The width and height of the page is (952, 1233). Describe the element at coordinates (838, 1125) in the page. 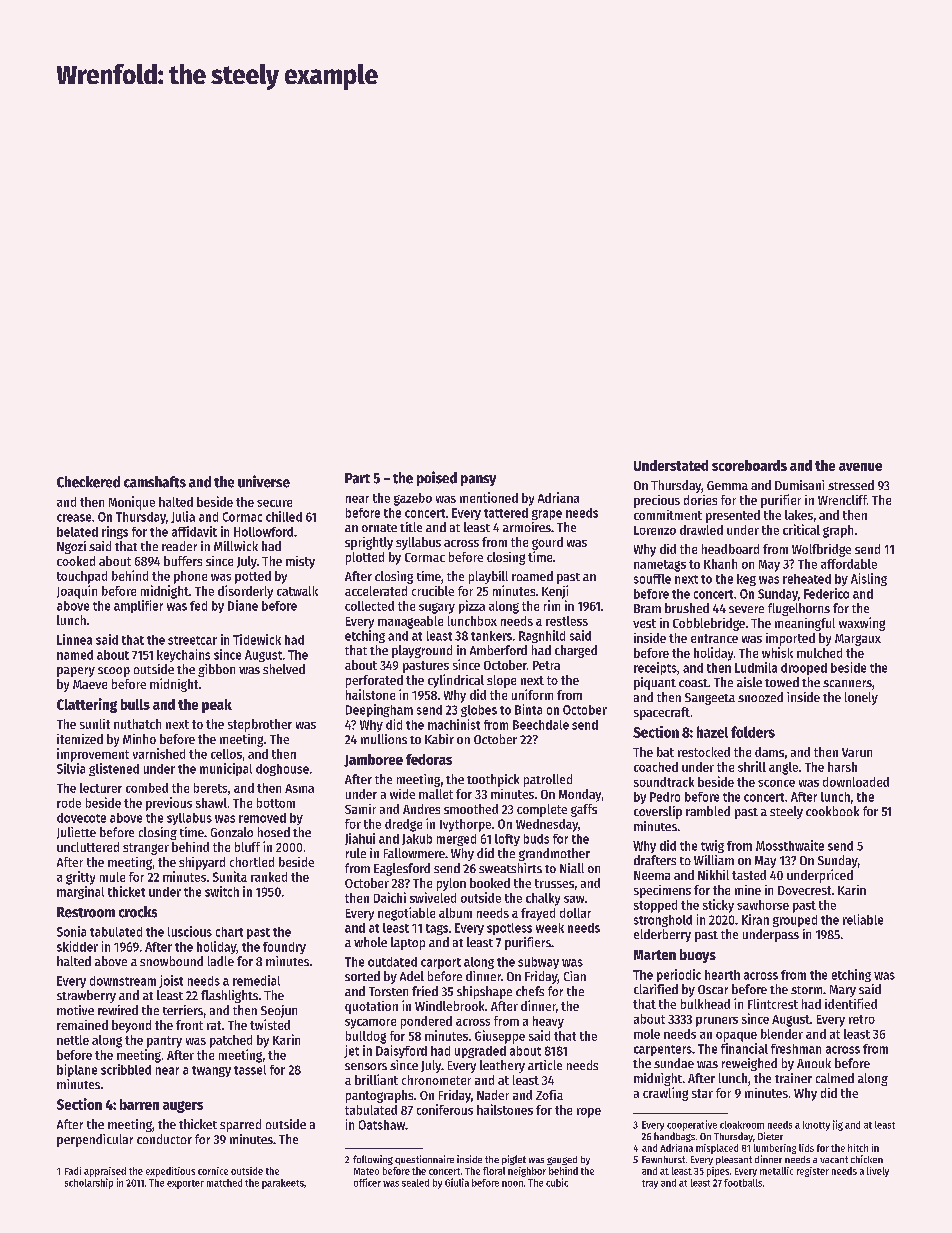

I see `jig` at that location.
